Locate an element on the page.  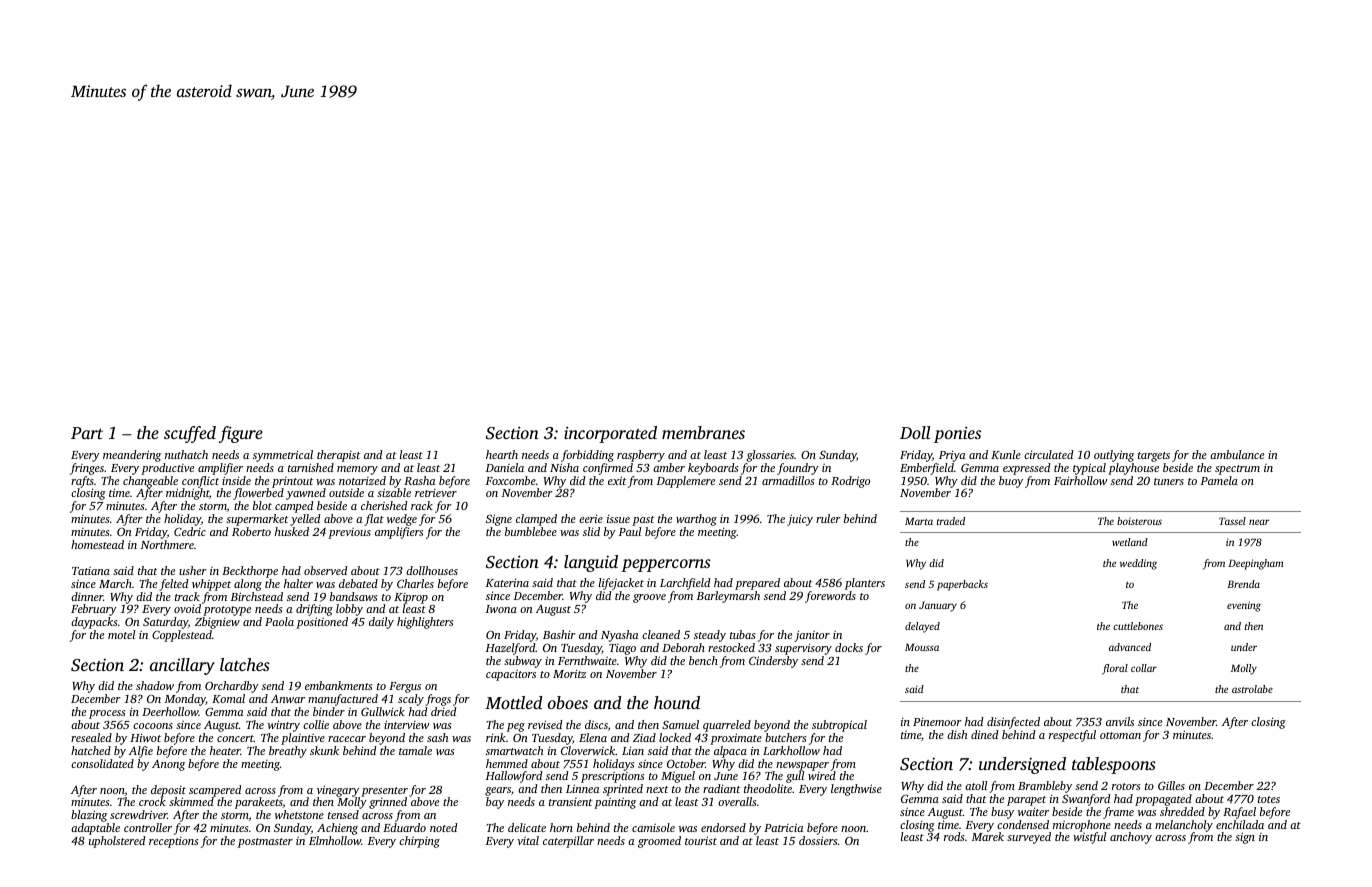
membranes is located at coordinates (703, 432).
